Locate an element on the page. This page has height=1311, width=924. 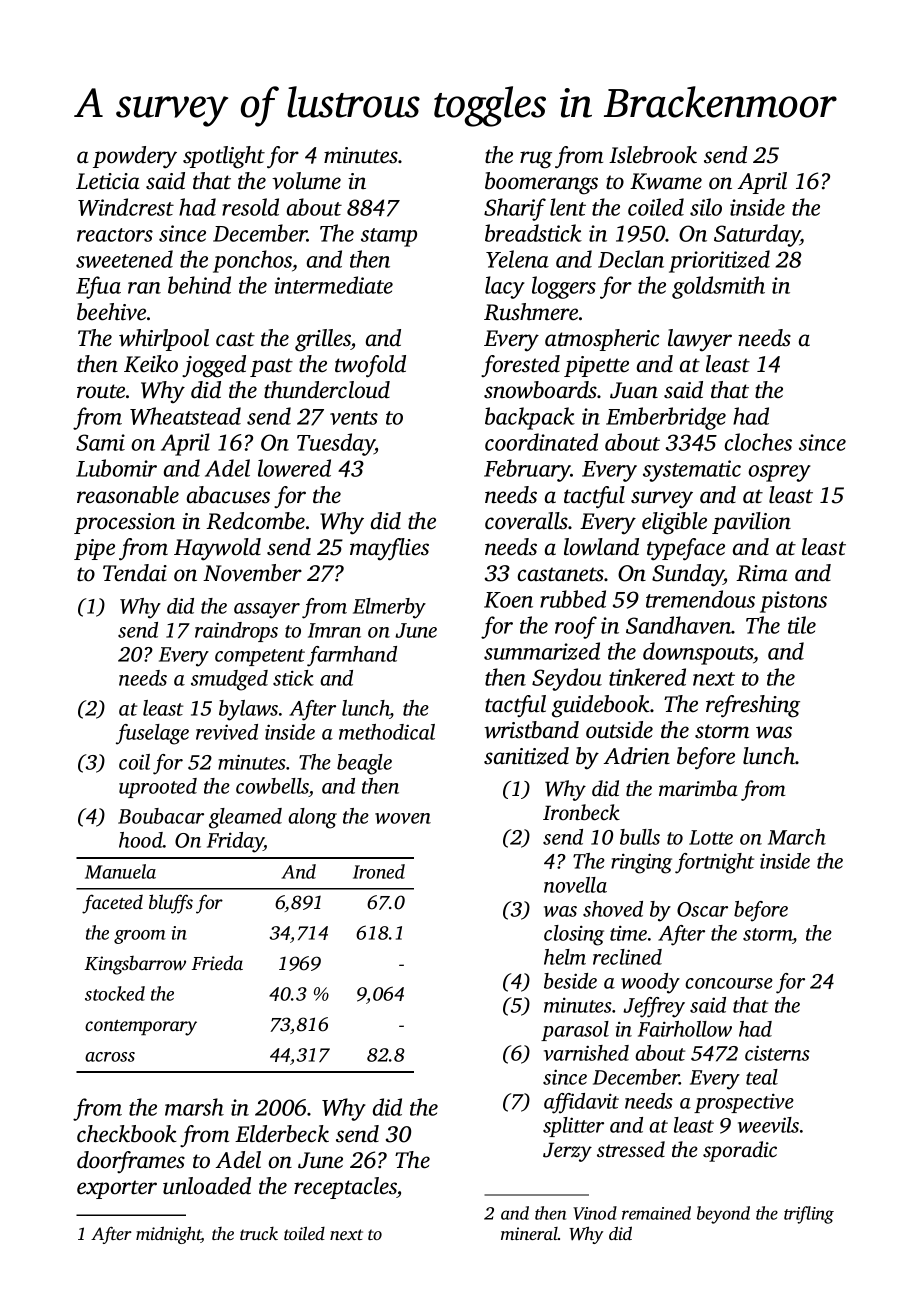
intermediate is located at coordinates (334, 285).
